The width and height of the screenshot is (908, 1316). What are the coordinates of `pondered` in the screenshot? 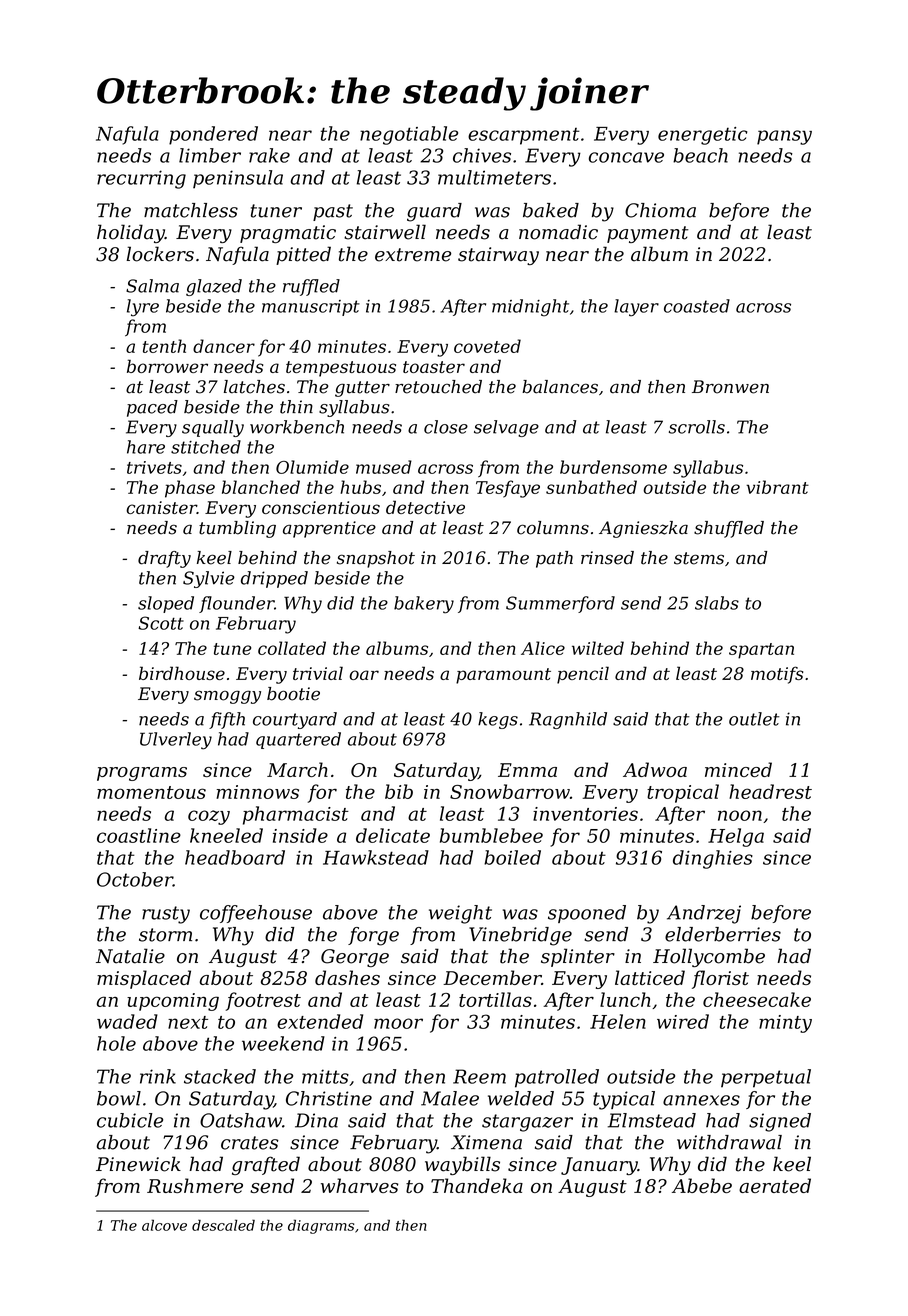 It's located at (213, 135).
